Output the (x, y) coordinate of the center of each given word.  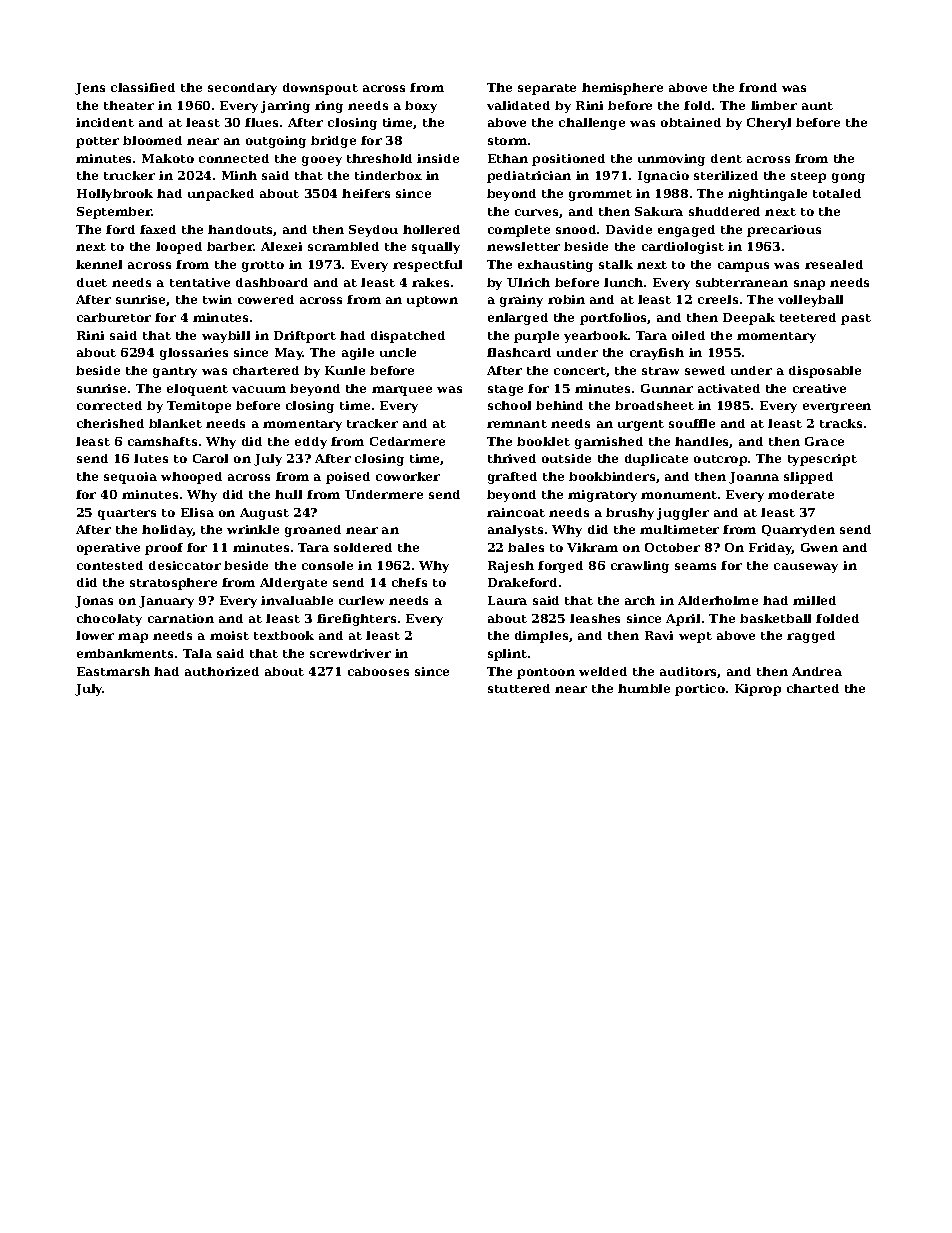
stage (505, 390)
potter (97, 142)
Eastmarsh (113, 671)
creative (819, 388)
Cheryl (769, 124)
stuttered (519, 688)
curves (536, 212)
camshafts (162, 441)
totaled (837, 193)
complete (519, 231)
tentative (200, 282)
